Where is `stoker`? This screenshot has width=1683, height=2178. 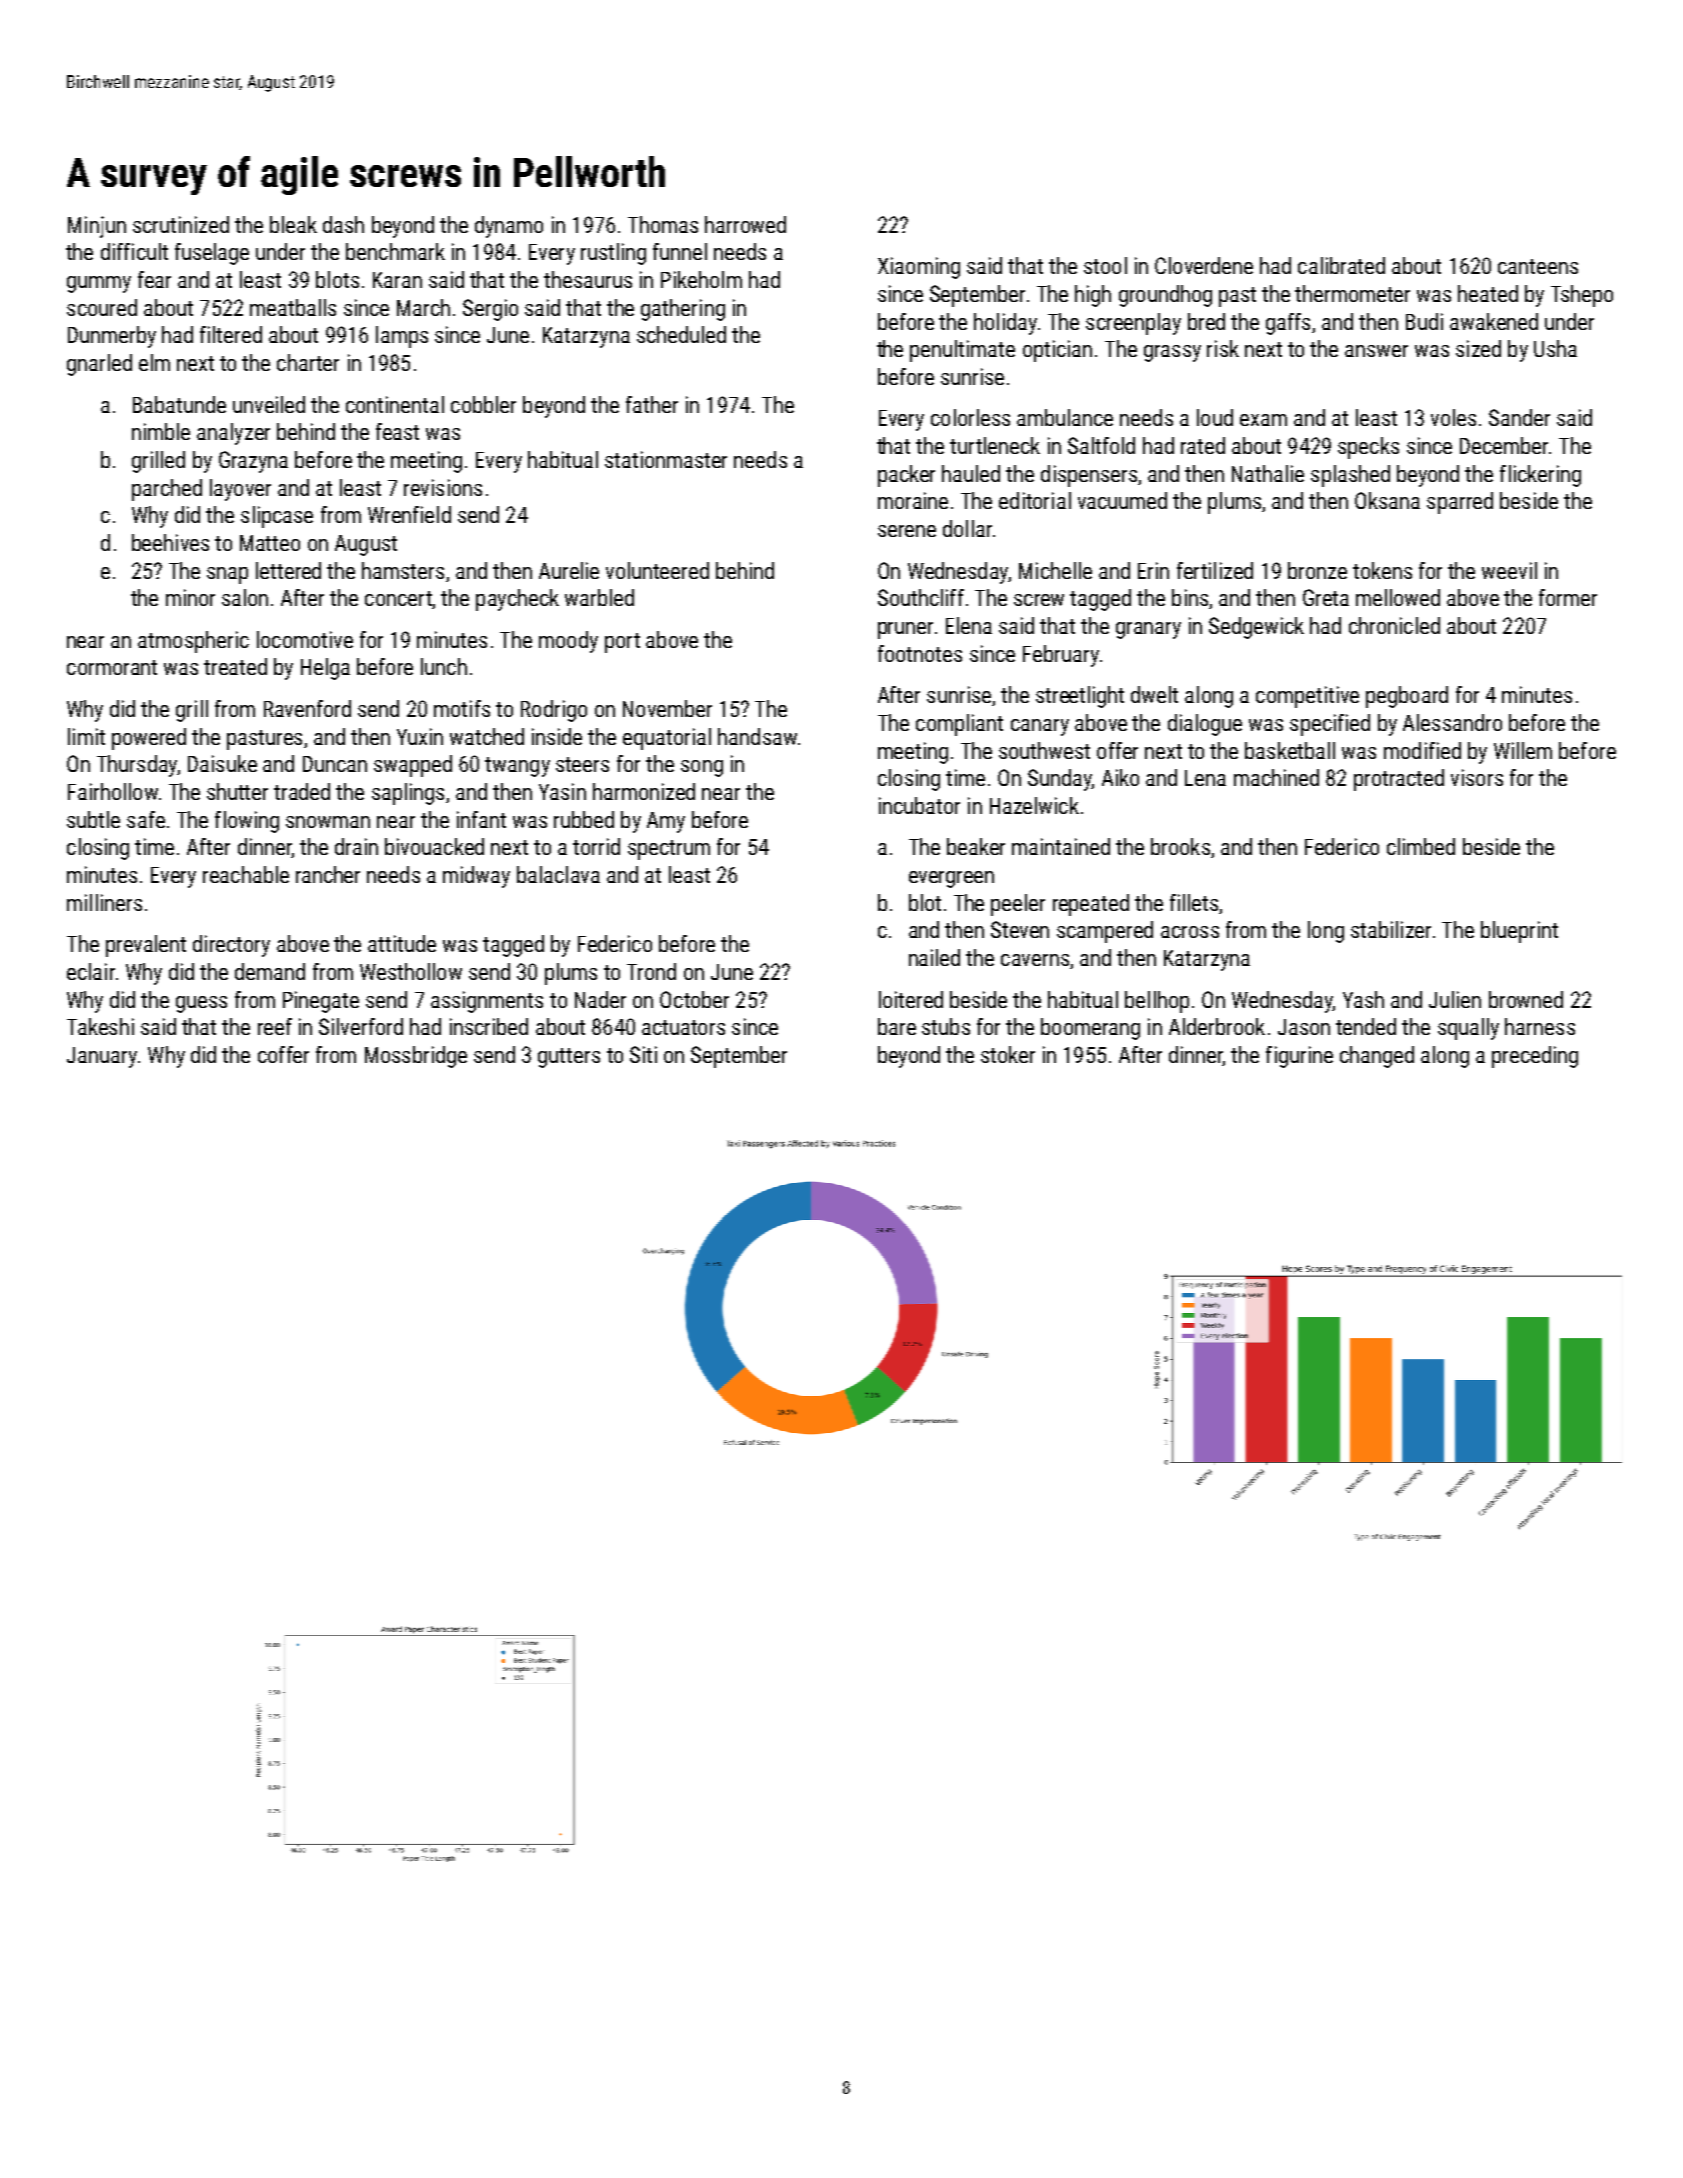 stoker is located at coordinates (1008, 1054).
